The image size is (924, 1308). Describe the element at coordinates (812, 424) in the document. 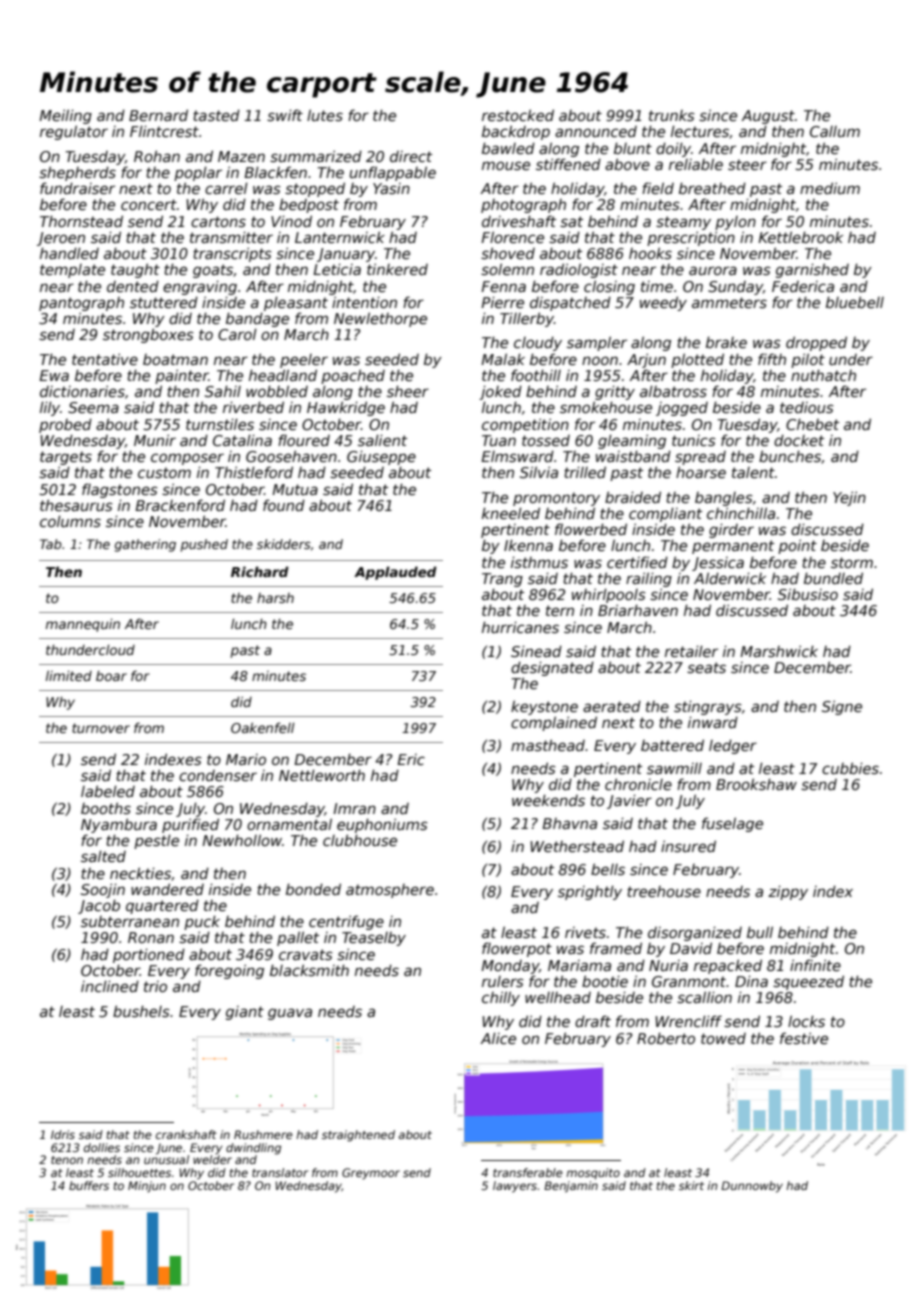

I see `Chebet` at that location.
